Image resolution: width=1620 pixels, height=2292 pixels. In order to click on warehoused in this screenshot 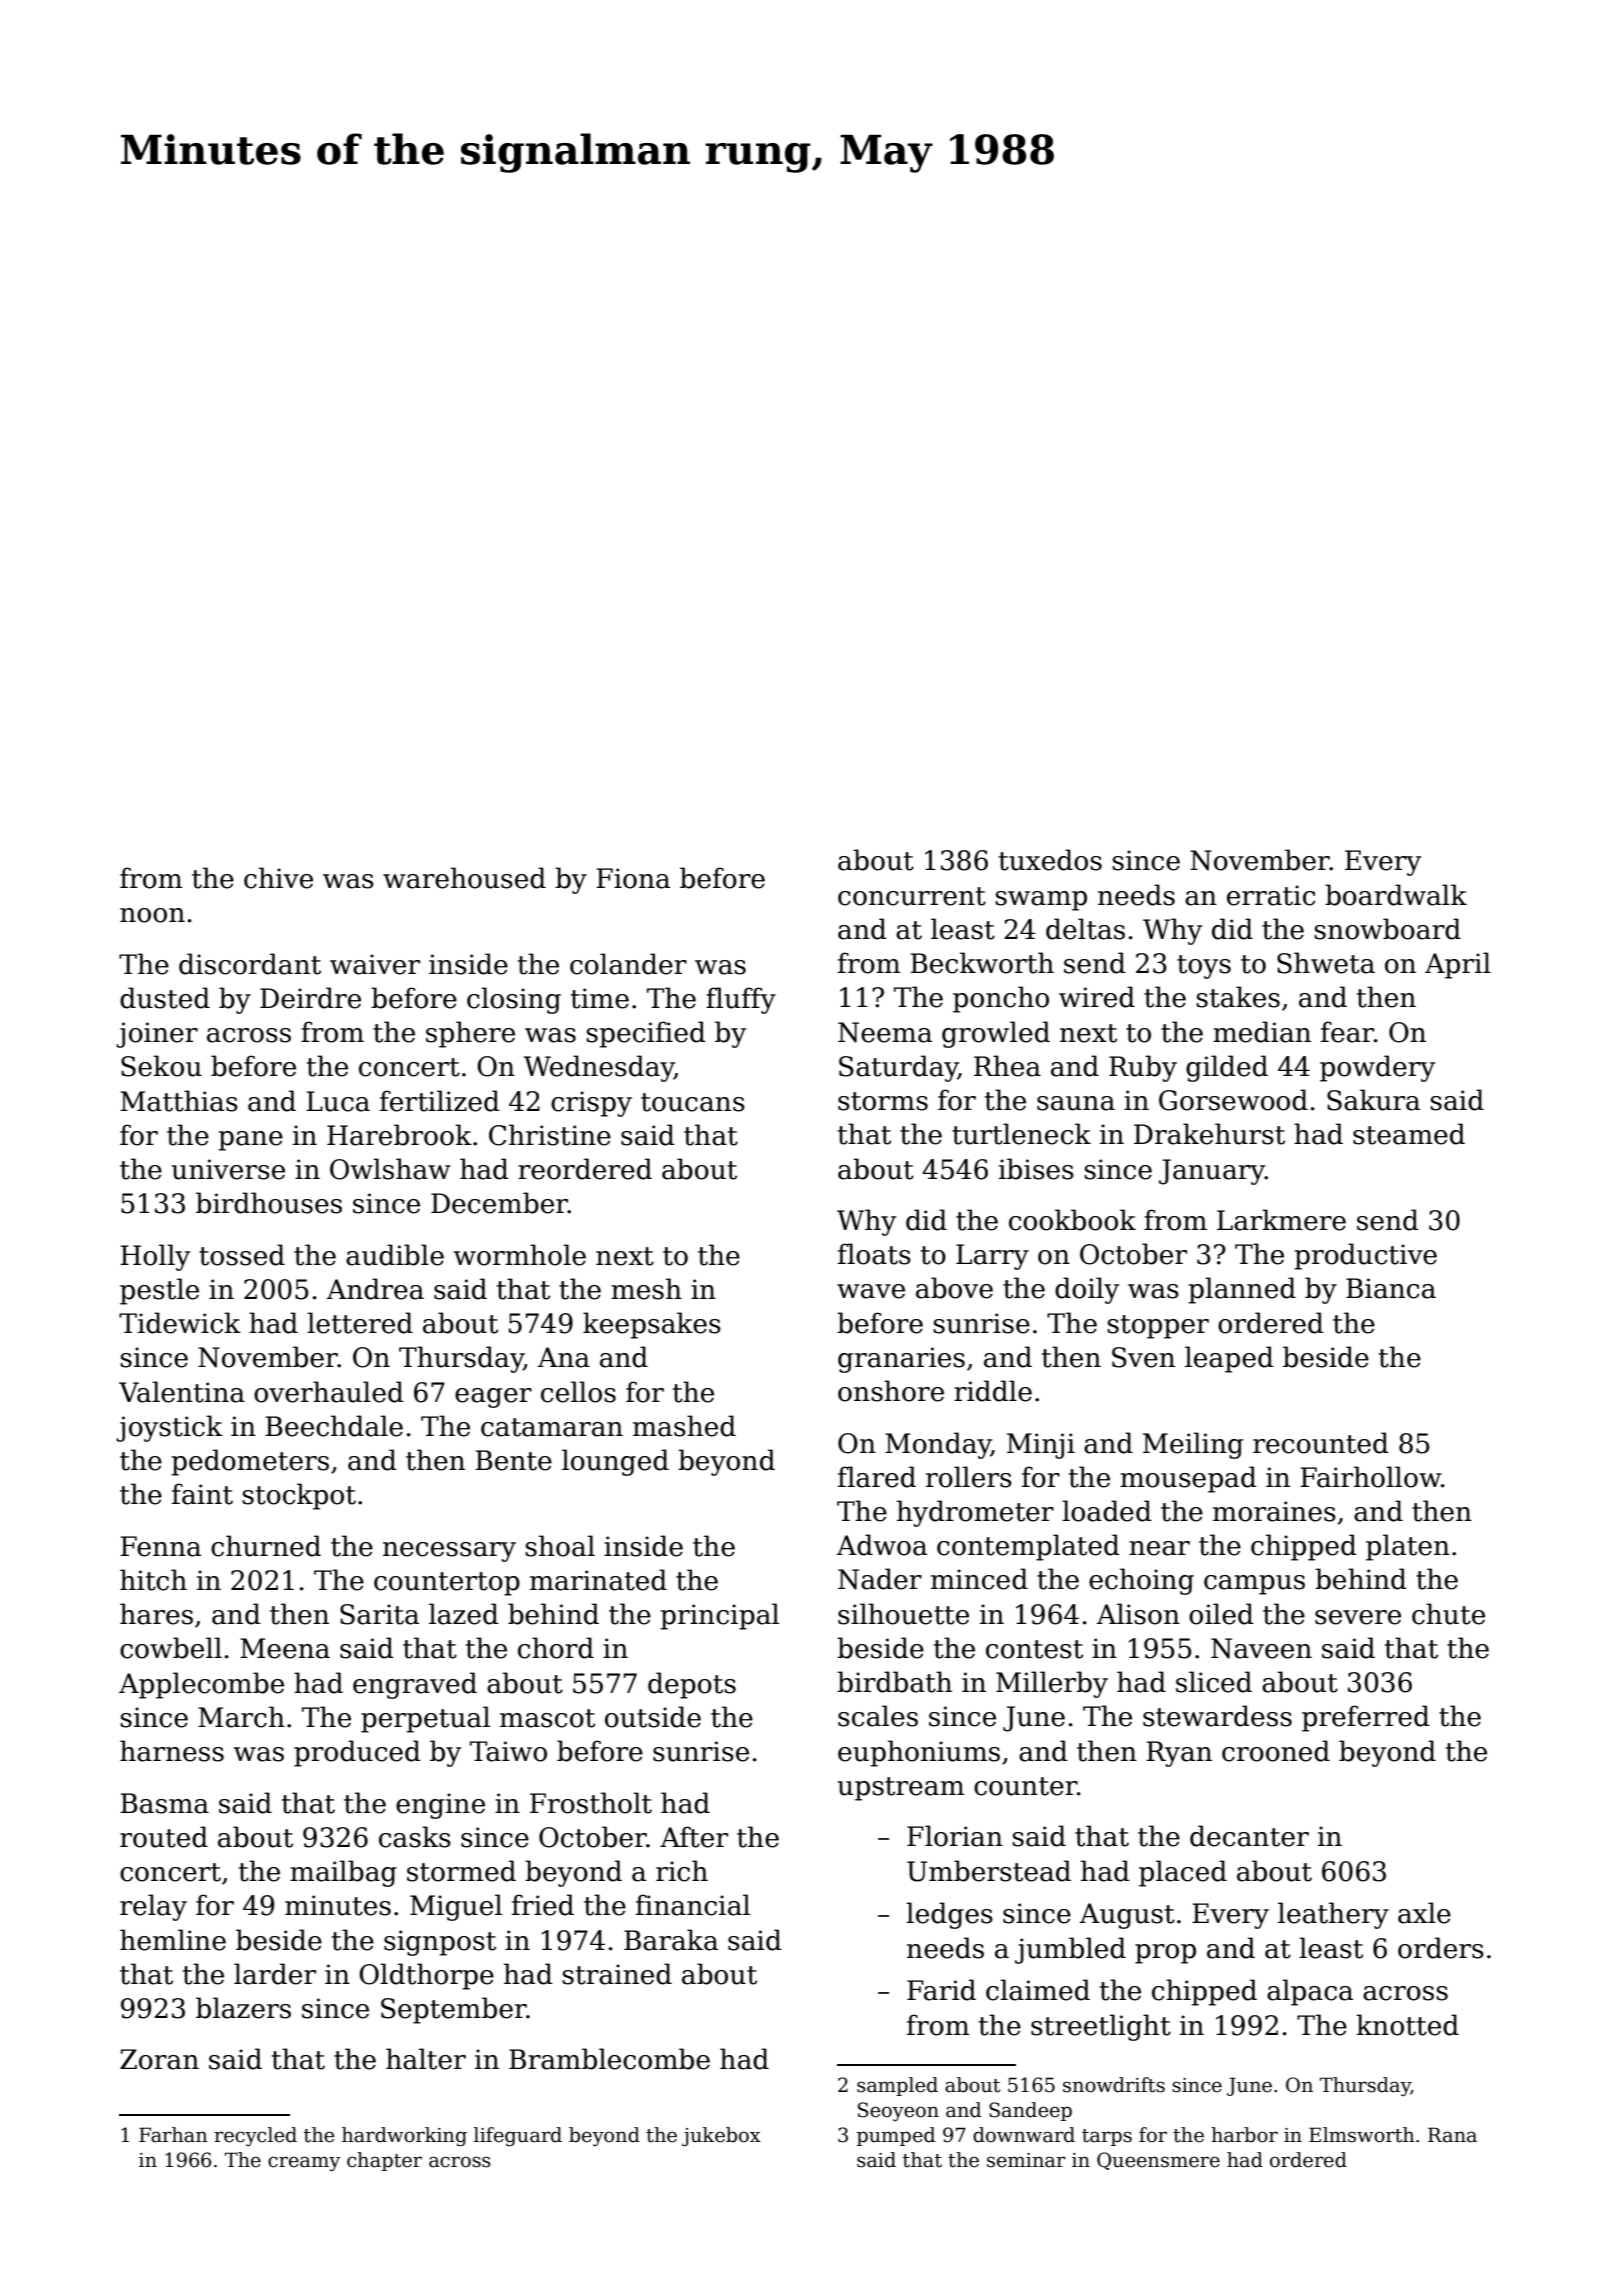, I will do `click(464, 878)`.
